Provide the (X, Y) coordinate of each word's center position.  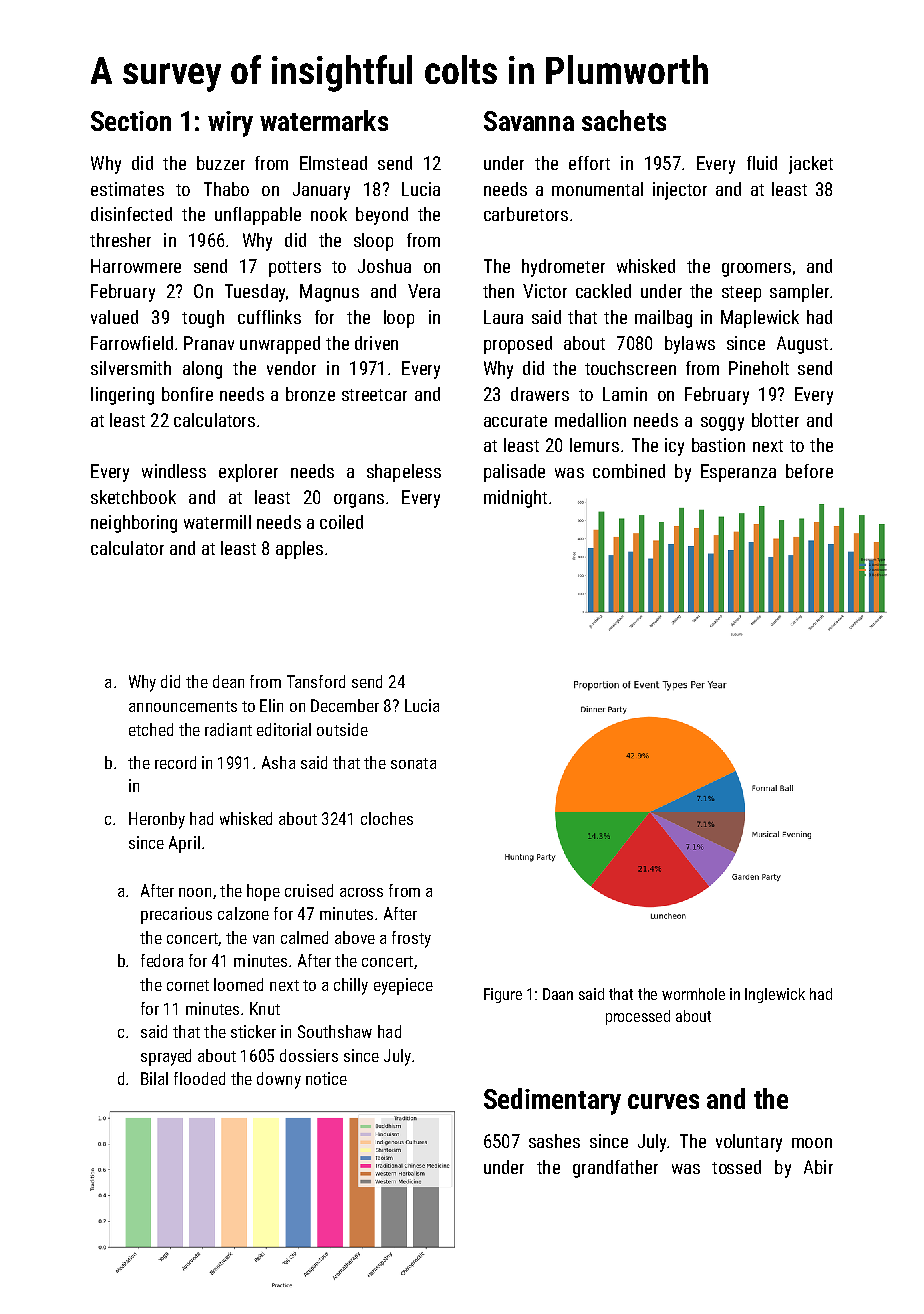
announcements (183, 706)
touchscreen (630, 368)
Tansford (316, 681)
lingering (122, 396)
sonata (413, 763)
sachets (624, 120)
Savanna (529, 121)
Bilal (154, 1078)
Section (131, 121)
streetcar (374, 395)
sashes (554, 1141)
